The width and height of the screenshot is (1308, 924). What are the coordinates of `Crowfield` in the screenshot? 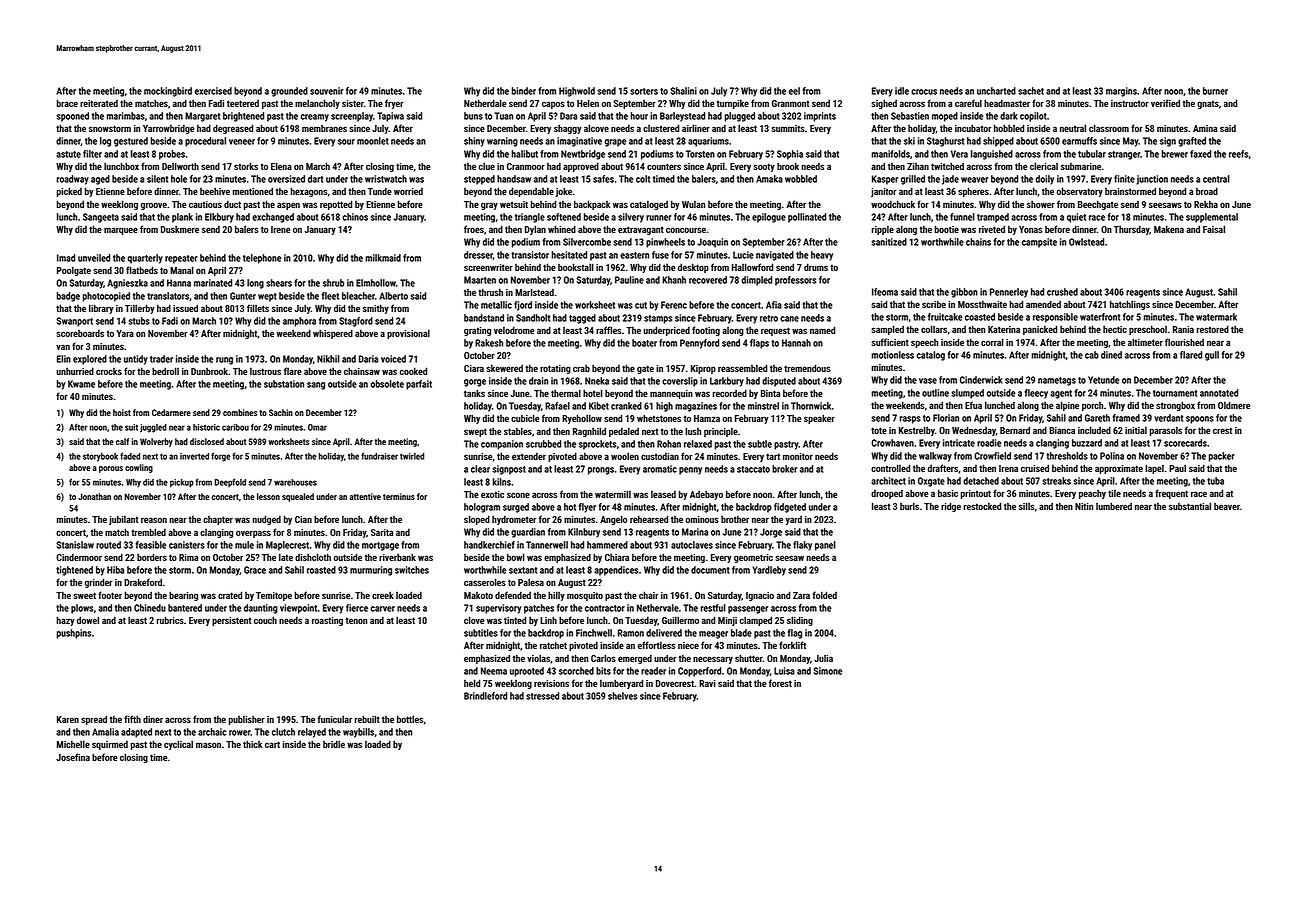 It's located at (992, 456).
